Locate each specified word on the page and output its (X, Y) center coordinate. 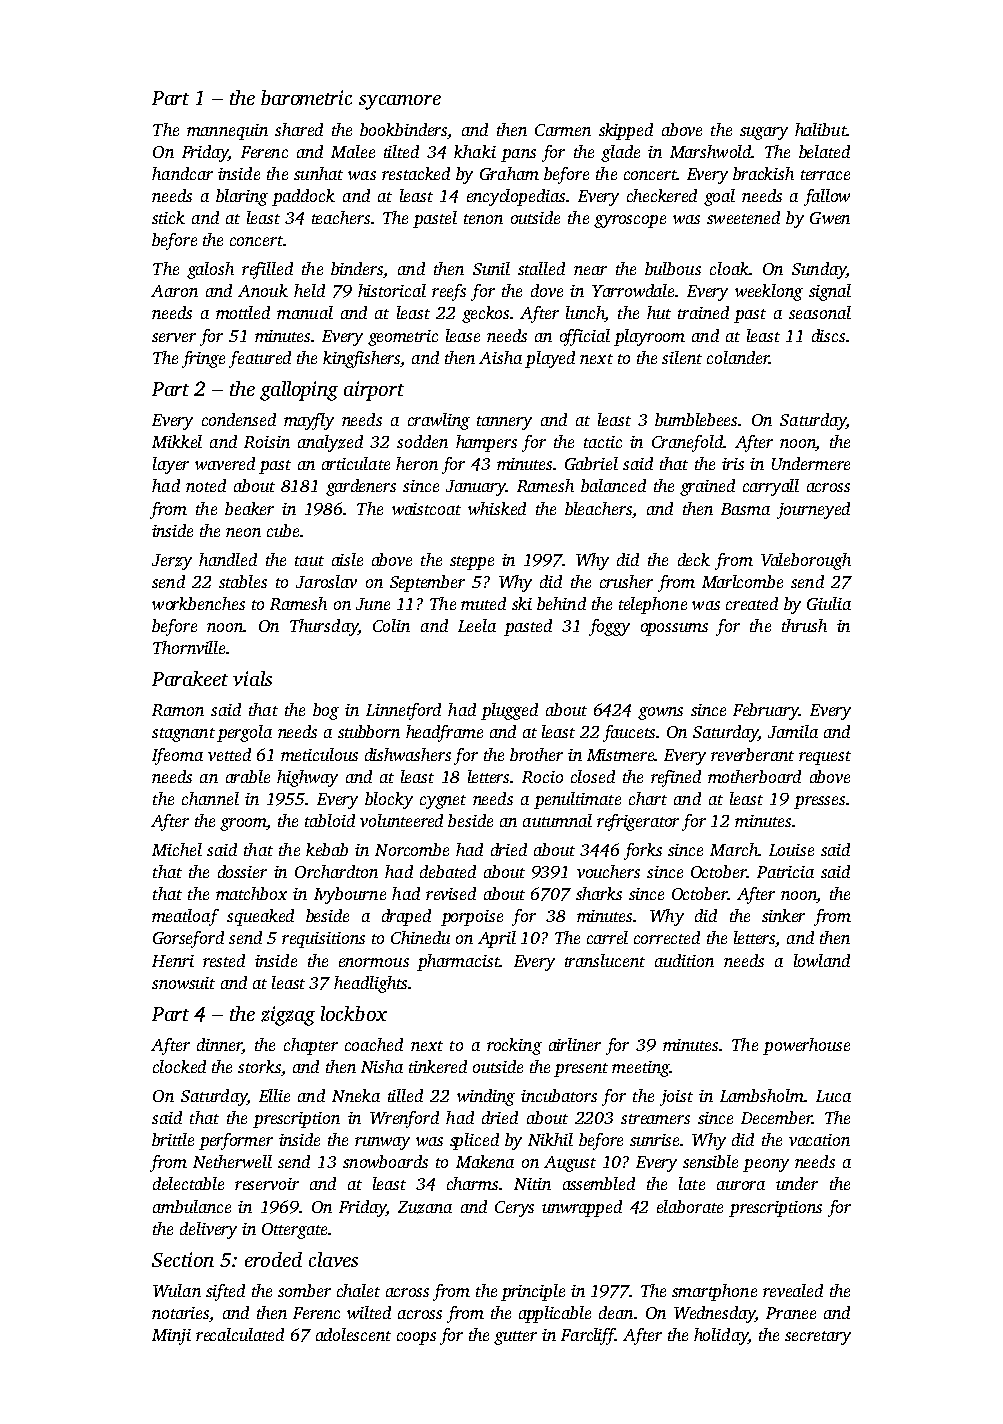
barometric (306, 97)
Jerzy (172, 562)
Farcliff (588, 1336)
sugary (764, 133)
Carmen (563, 130)
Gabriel (591, 463)
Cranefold (687, 443)
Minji (171, 1337)
